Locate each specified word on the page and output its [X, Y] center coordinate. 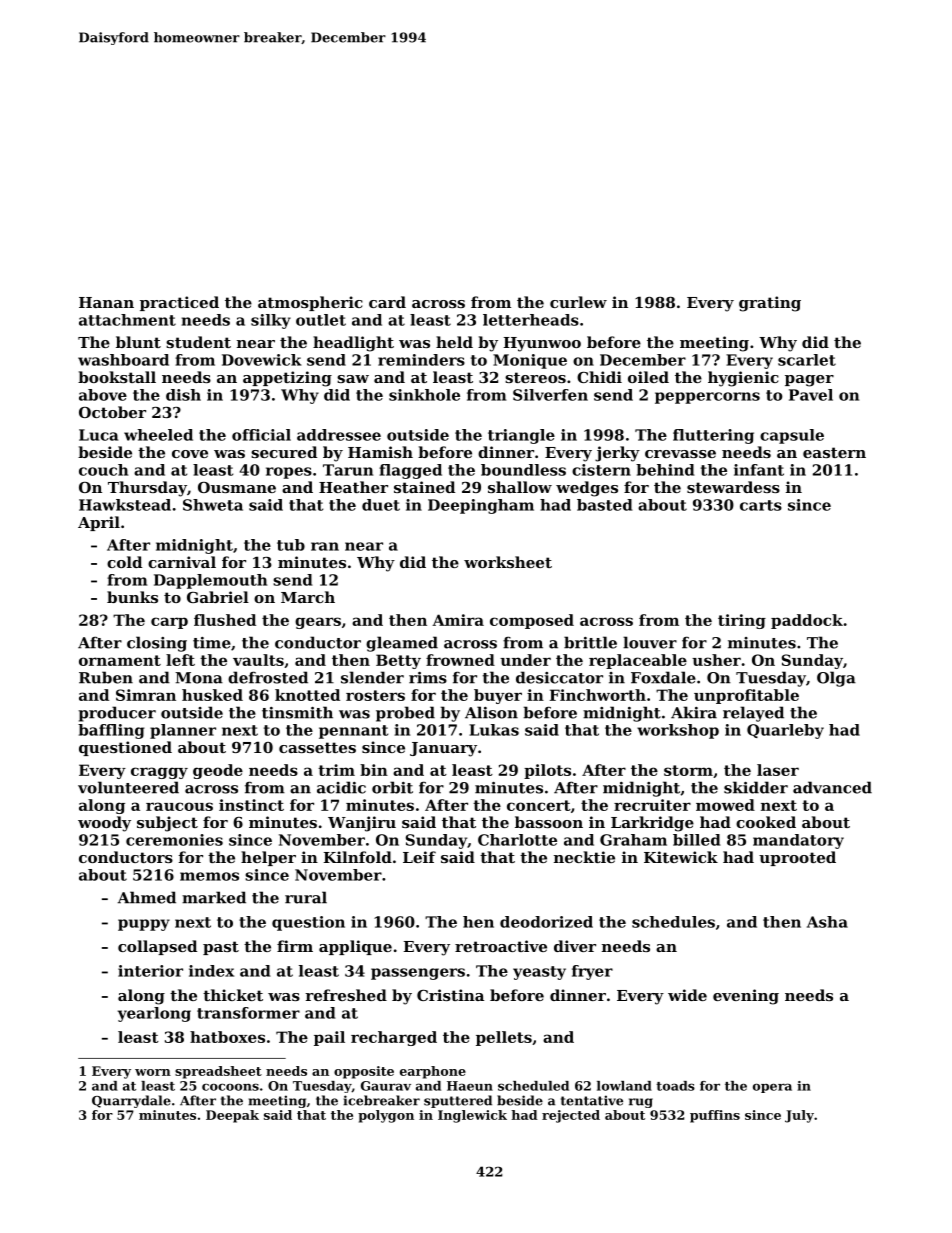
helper [268, 858]
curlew [578, 302]
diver [575, 946]
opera [772, 1088]
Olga [836, 679]
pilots [547, 771]
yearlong [154, 1014]
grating [770, 304]
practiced [179, 303]
